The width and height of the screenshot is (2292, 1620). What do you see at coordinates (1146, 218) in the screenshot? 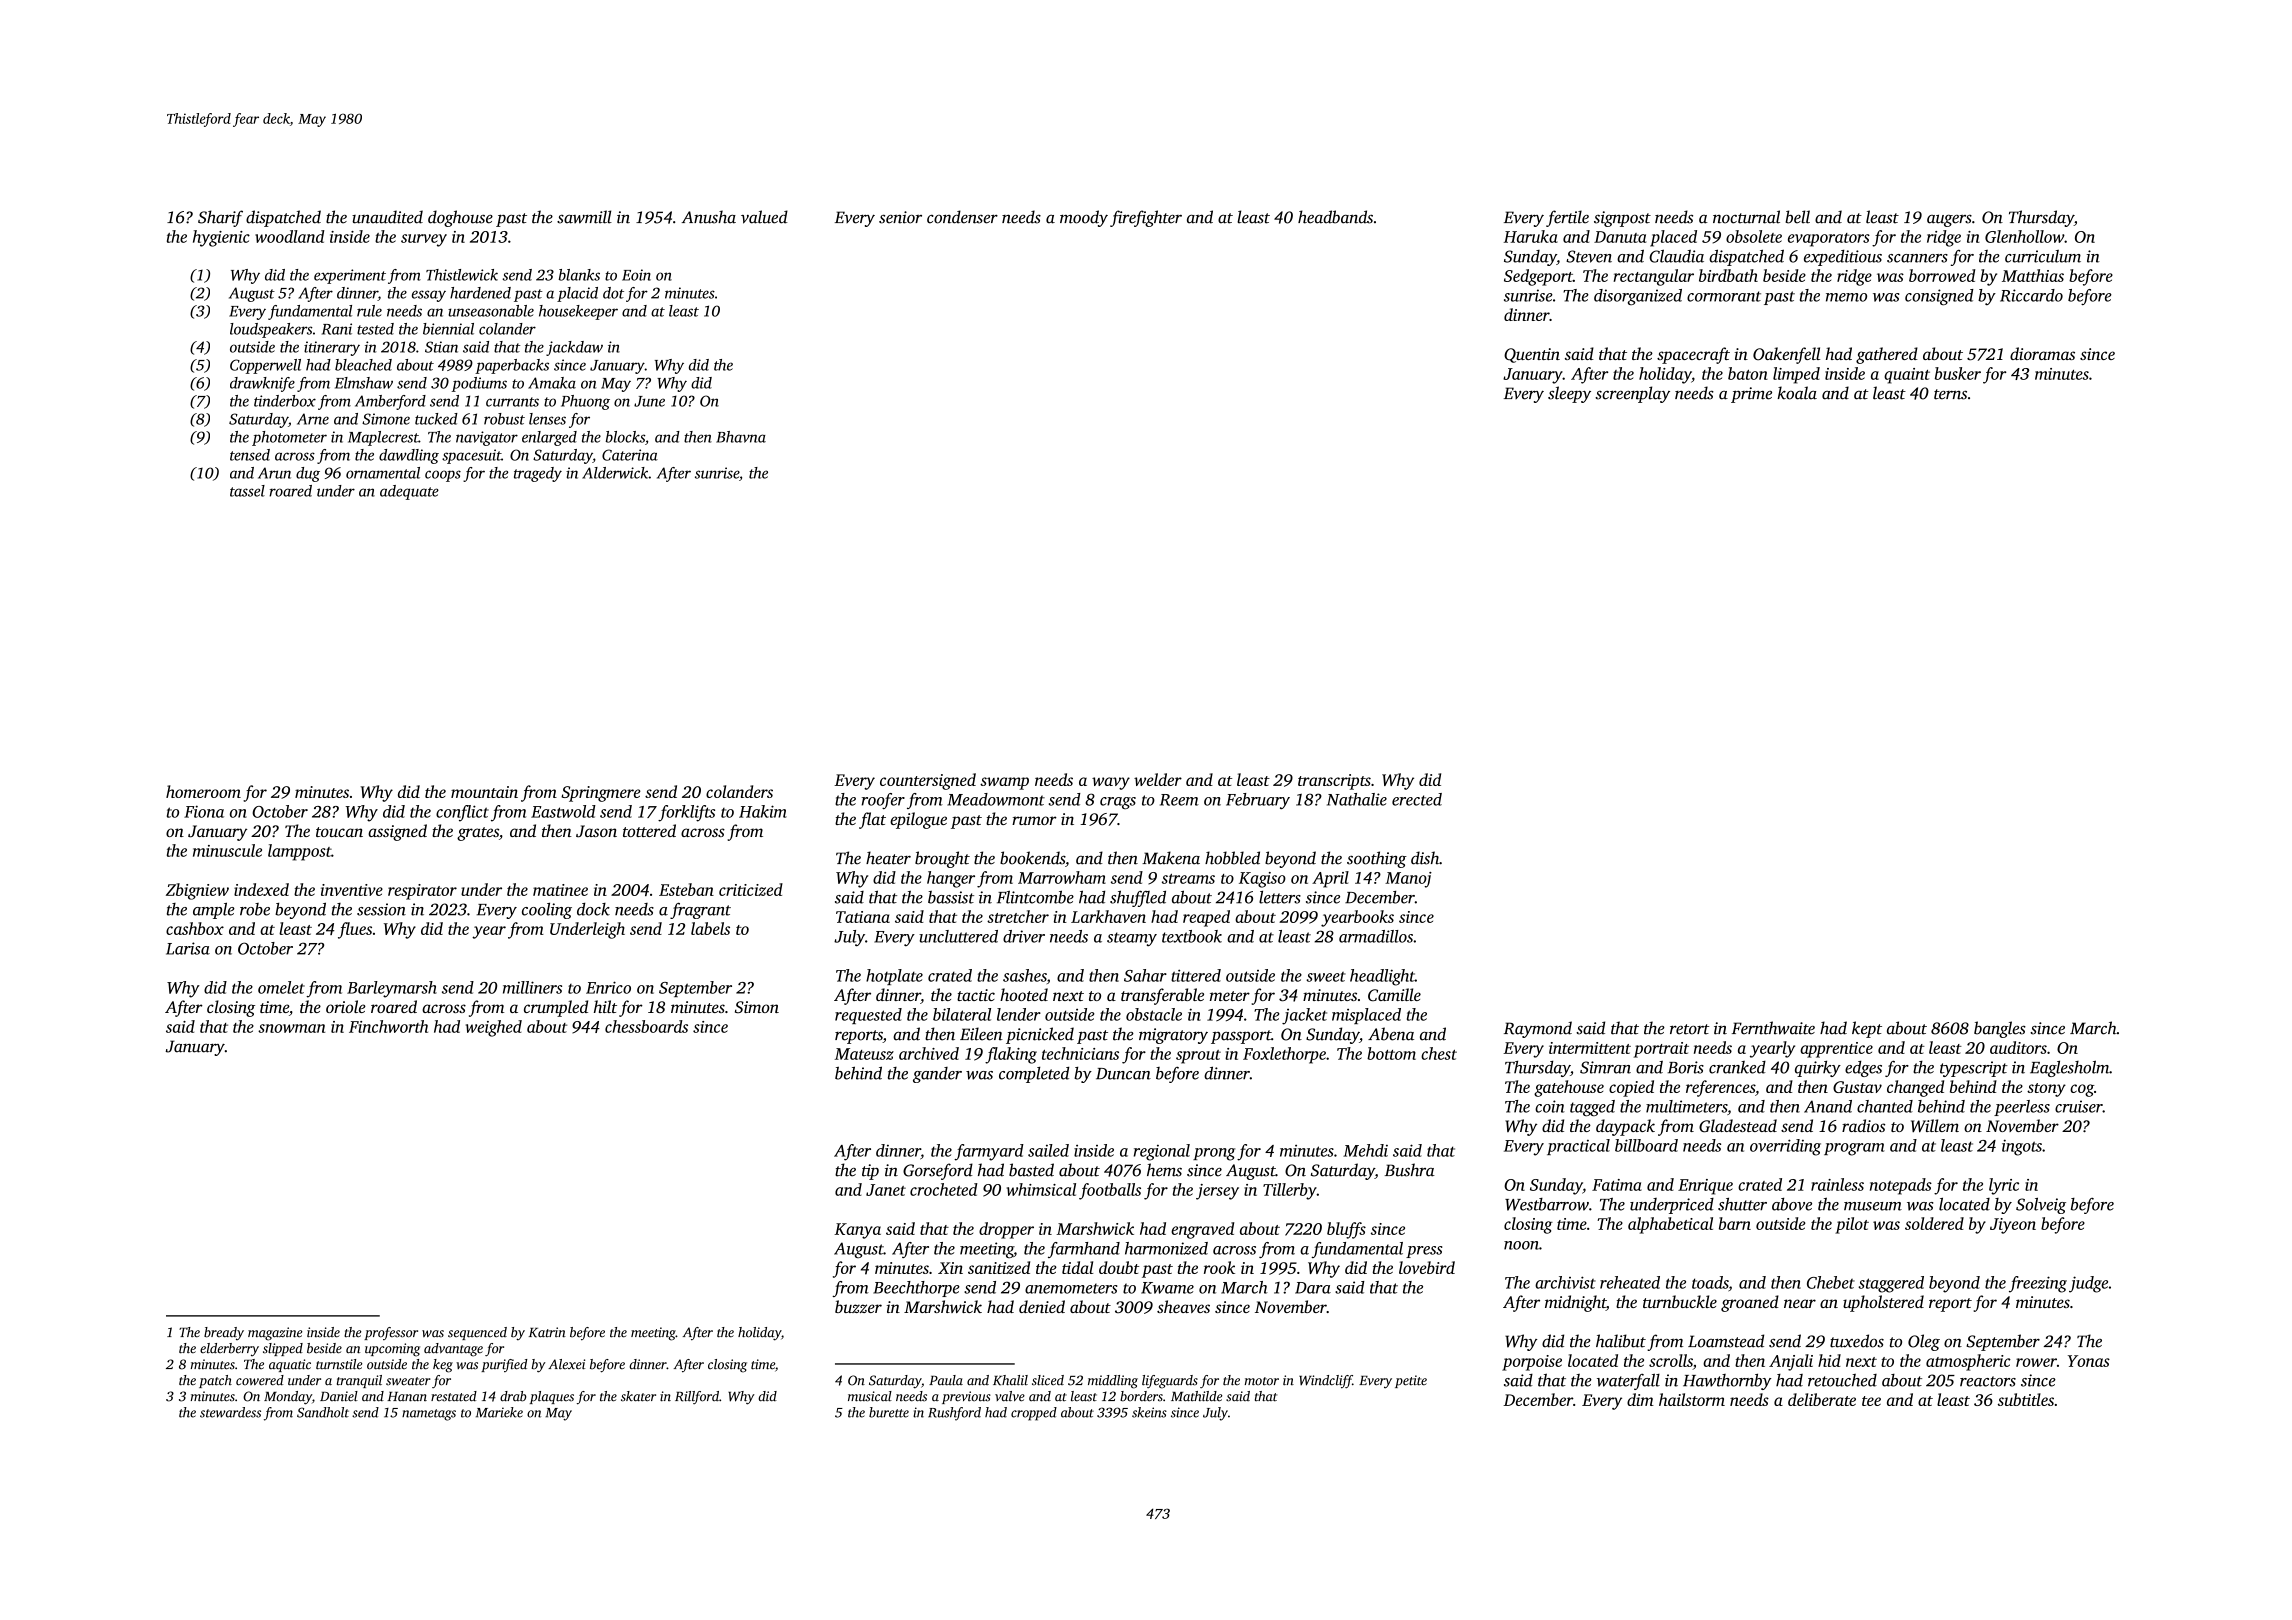
I see `firefighter` at bounding box center [1146, 218].
